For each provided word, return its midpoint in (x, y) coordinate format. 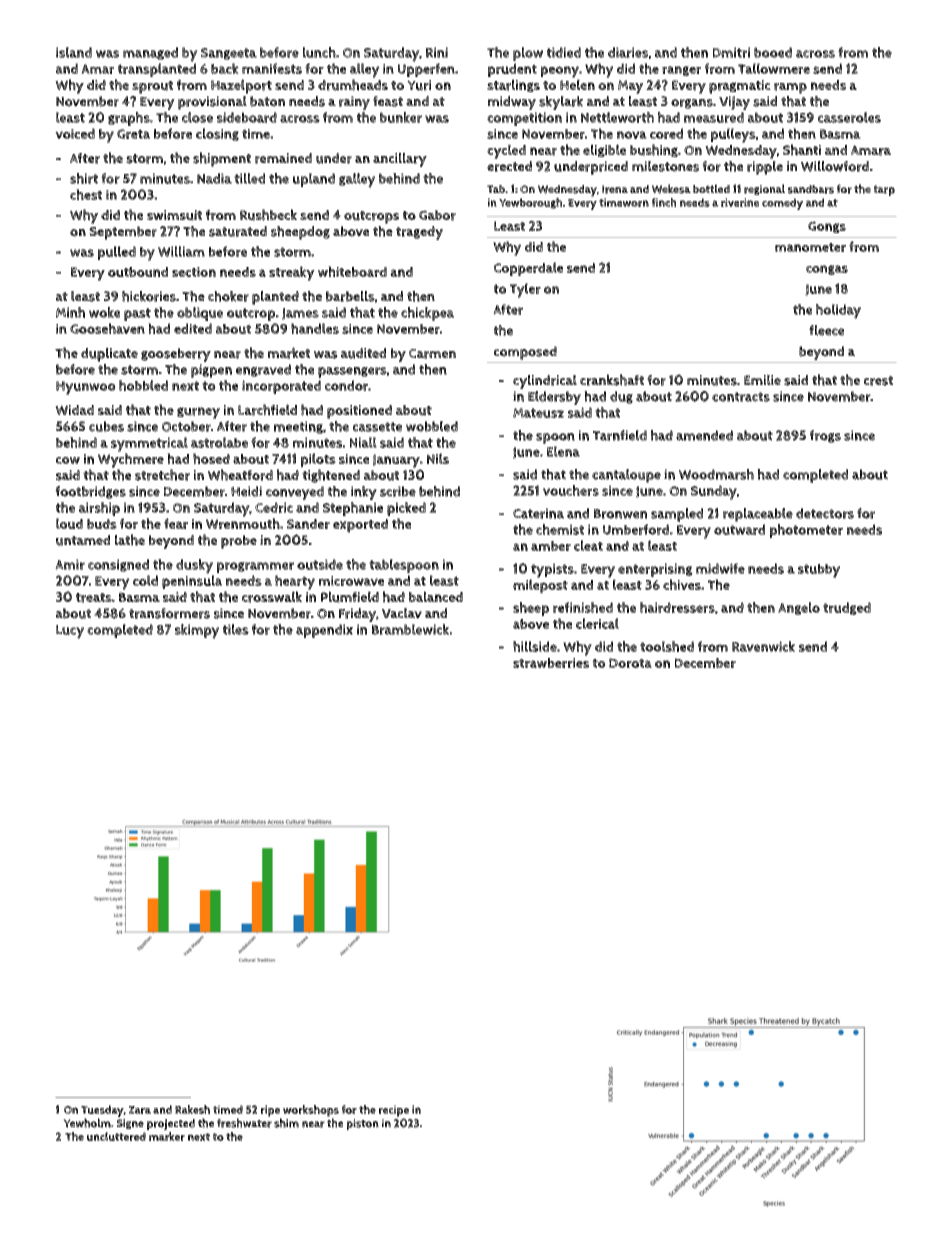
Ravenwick (763, 646)
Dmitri (731, 52)
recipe (394, 1111)
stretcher (162, 475)
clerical (597, 623)
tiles (236, 629)
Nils (438, 458)
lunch (319, 52)
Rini (437, 52)
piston (363, 1124)
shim (286, 1123)
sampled (677, 515)
